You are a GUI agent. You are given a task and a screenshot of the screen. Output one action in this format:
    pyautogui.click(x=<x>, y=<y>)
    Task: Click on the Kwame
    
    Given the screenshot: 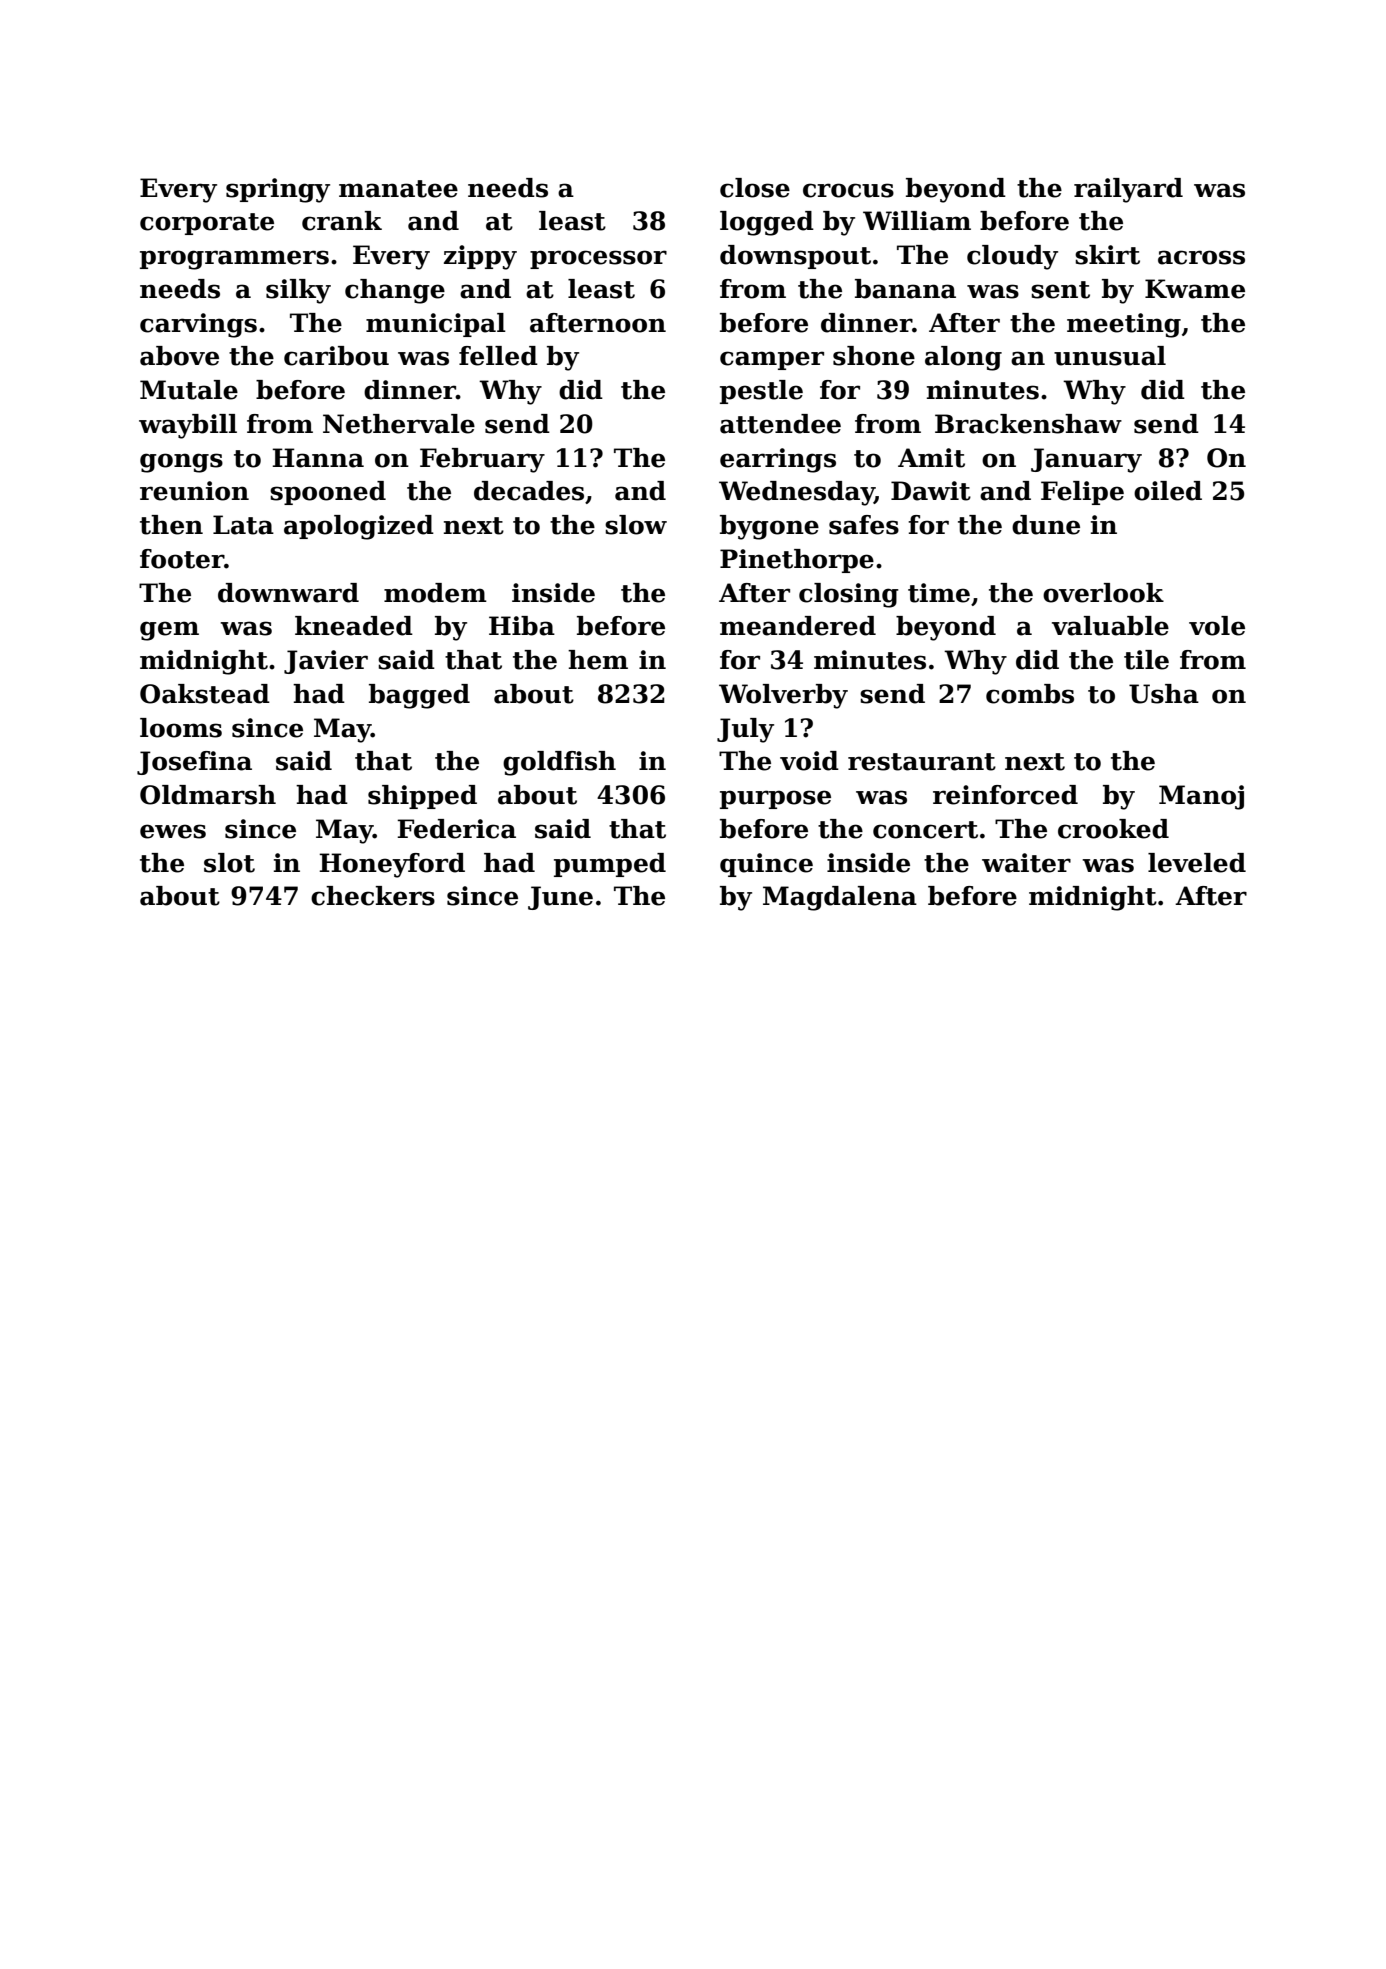 What is the action you would take?
    pyautogui.click(x=1195, y=289)
